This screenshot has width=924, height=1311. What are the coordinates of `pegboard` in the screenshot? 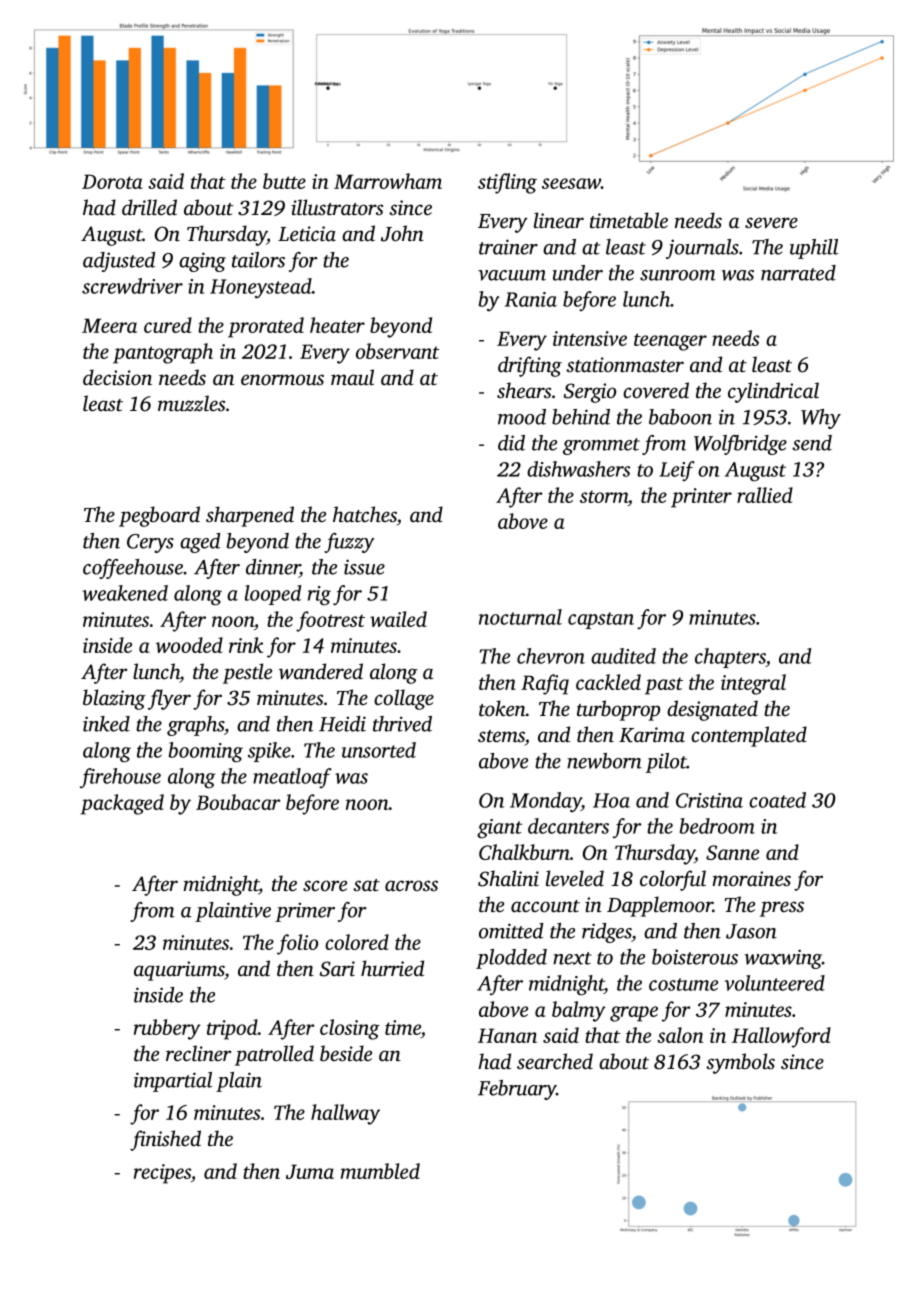 It's located at (159, 516).
